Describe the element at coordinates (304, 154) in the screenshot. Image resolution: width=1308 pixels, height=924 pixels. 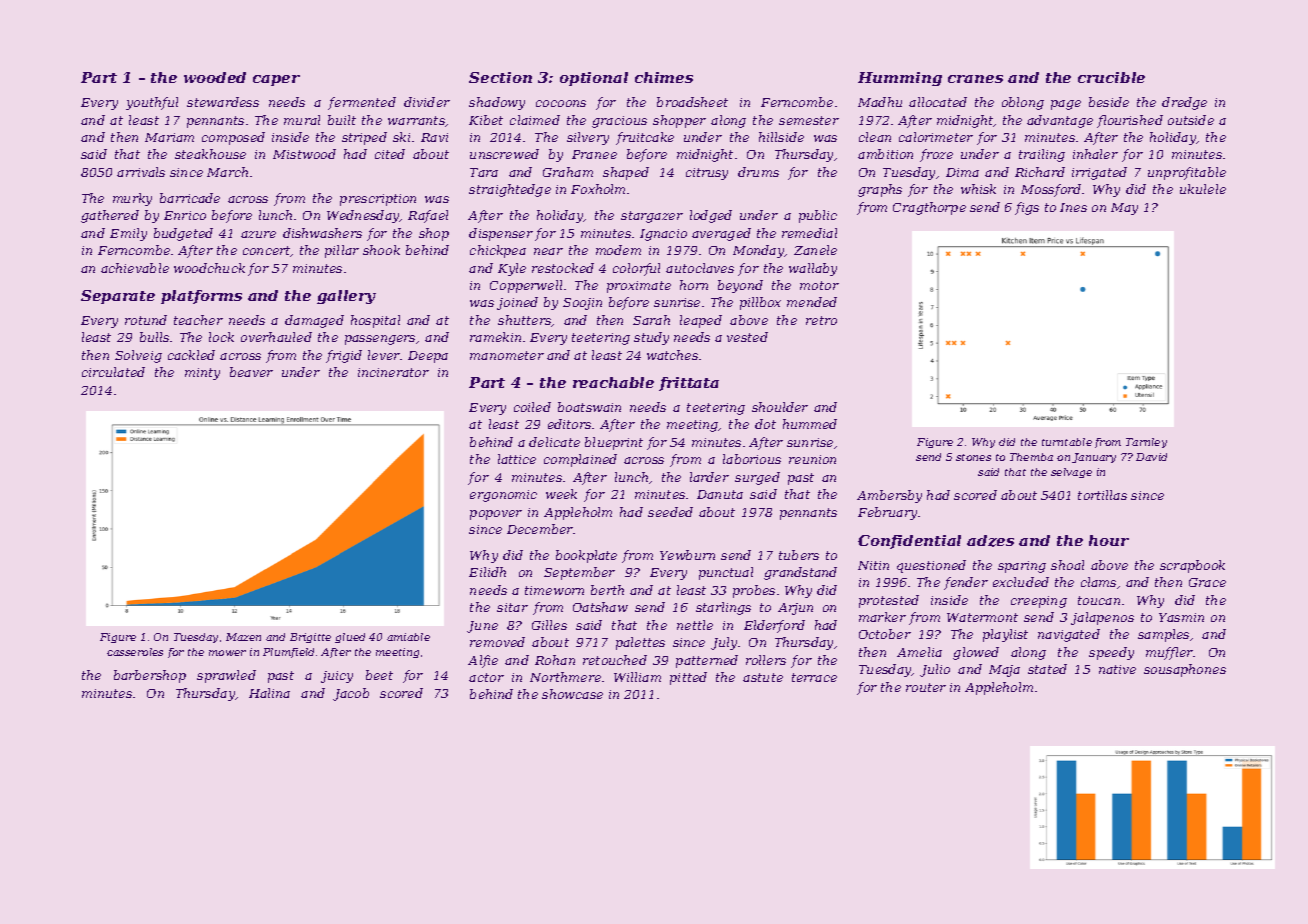
I see `Mistwood` at that location.
